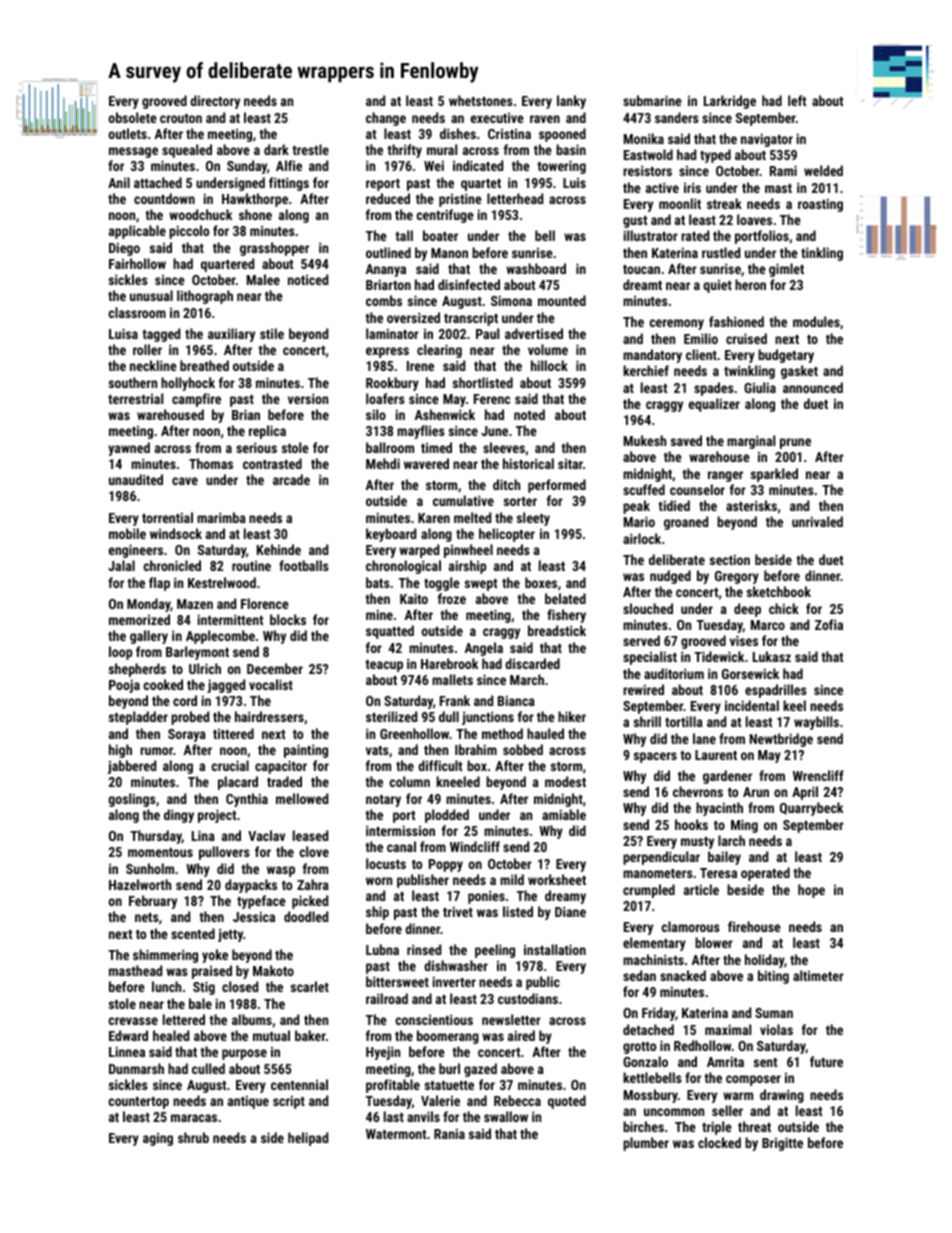 The width and height of the document is (952, 1233). Describe the element at coordinates (661, 858) in the document. I see `perpendicular` at that location.
